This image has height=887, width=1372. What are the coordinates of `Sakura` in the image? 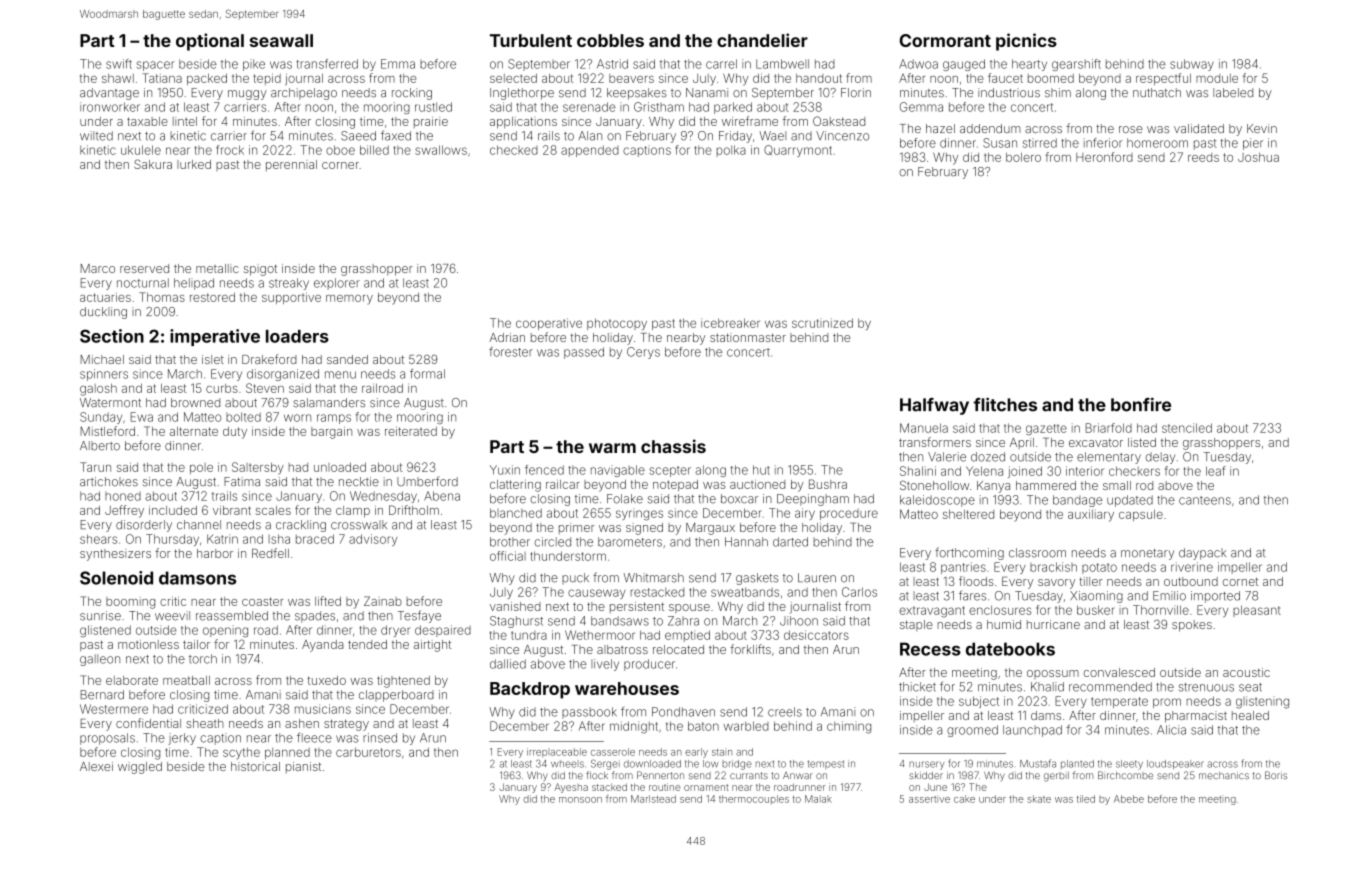 It's located at (153, 164).
